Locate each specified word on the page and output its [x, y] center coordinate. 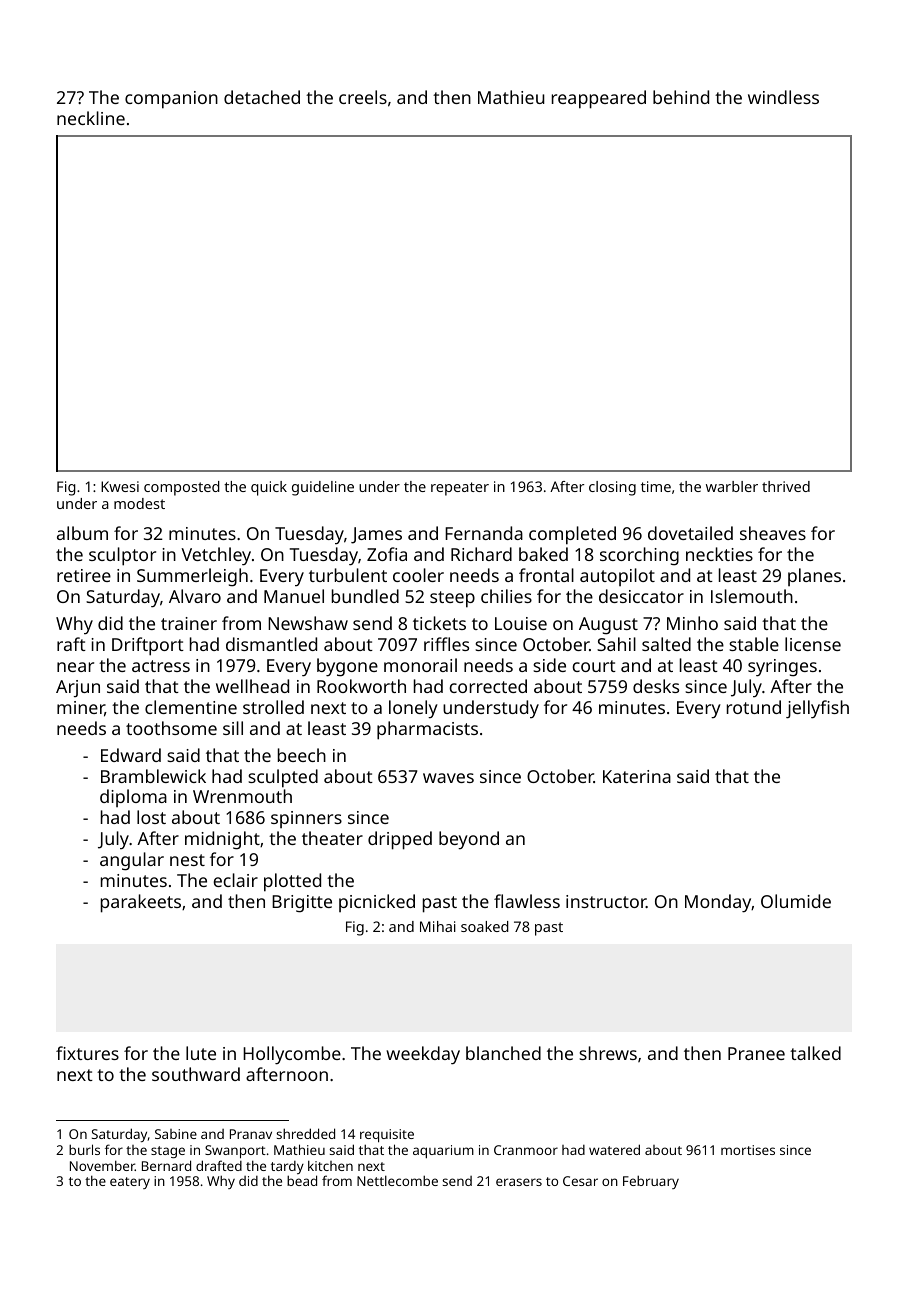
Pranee [756, 1053]
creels [363, 97]
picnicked [377, 903]
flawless [527, 901]
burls [84, 1149]
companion [171, 100]
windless [783, 97]
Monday [718, 903]
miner [81, 709]
